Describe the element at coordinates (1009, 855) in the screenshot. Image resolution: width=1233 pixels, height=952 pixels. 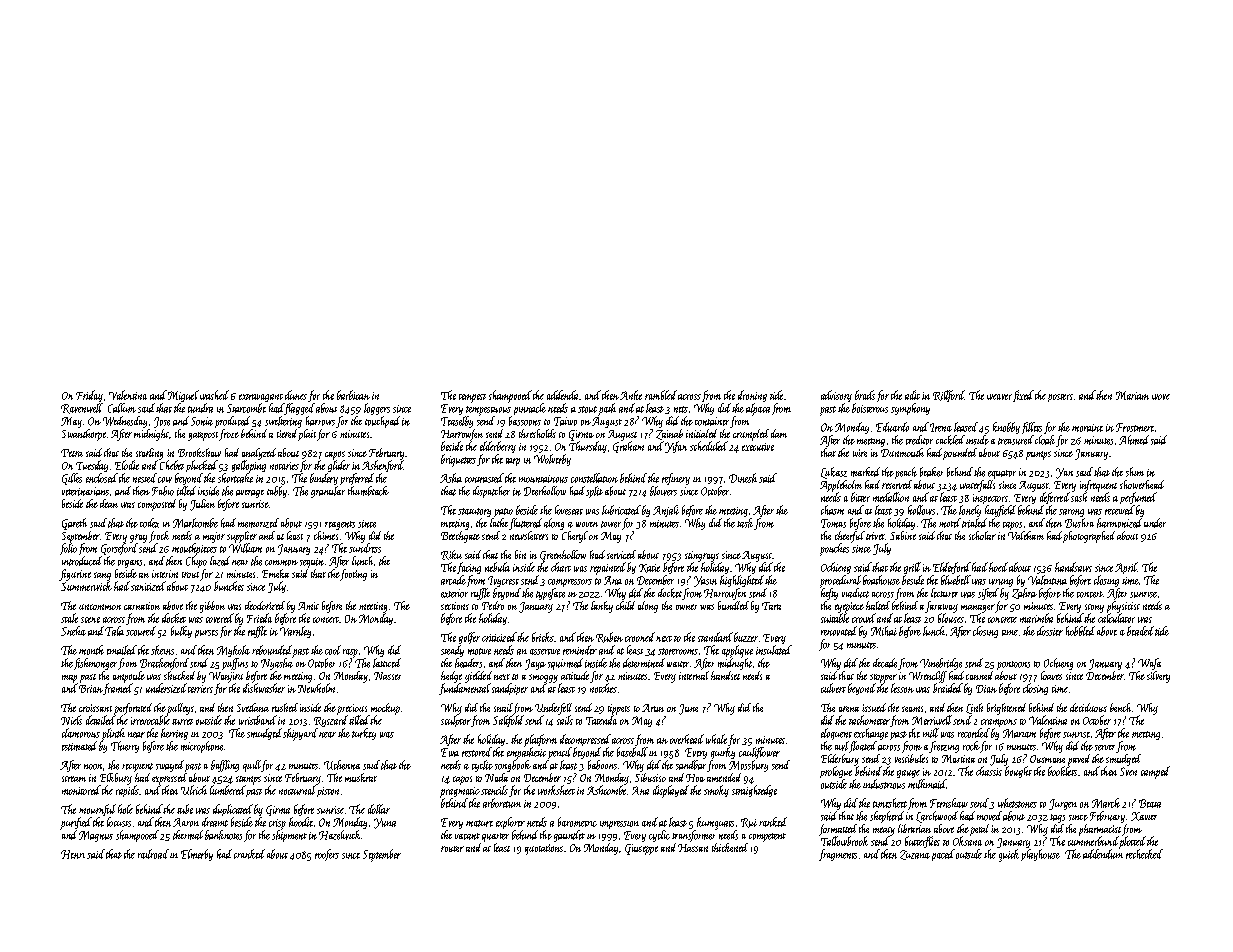
I see `quick` at that location.
